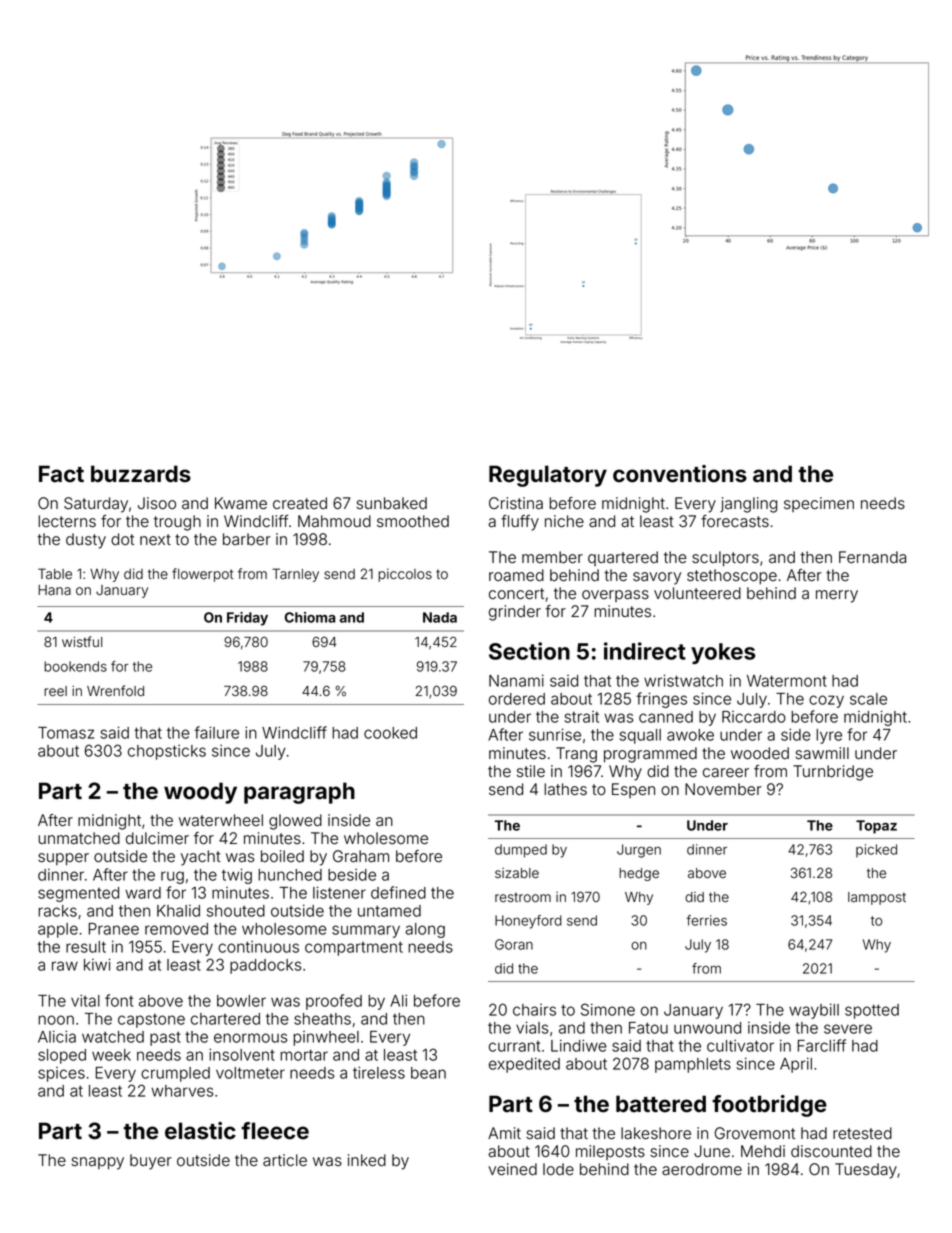 This image has width=952, height=1233. What do you see at coordinates (639, 851) in the image?
I see `Jurgen` at bounding box center [639, 851].
